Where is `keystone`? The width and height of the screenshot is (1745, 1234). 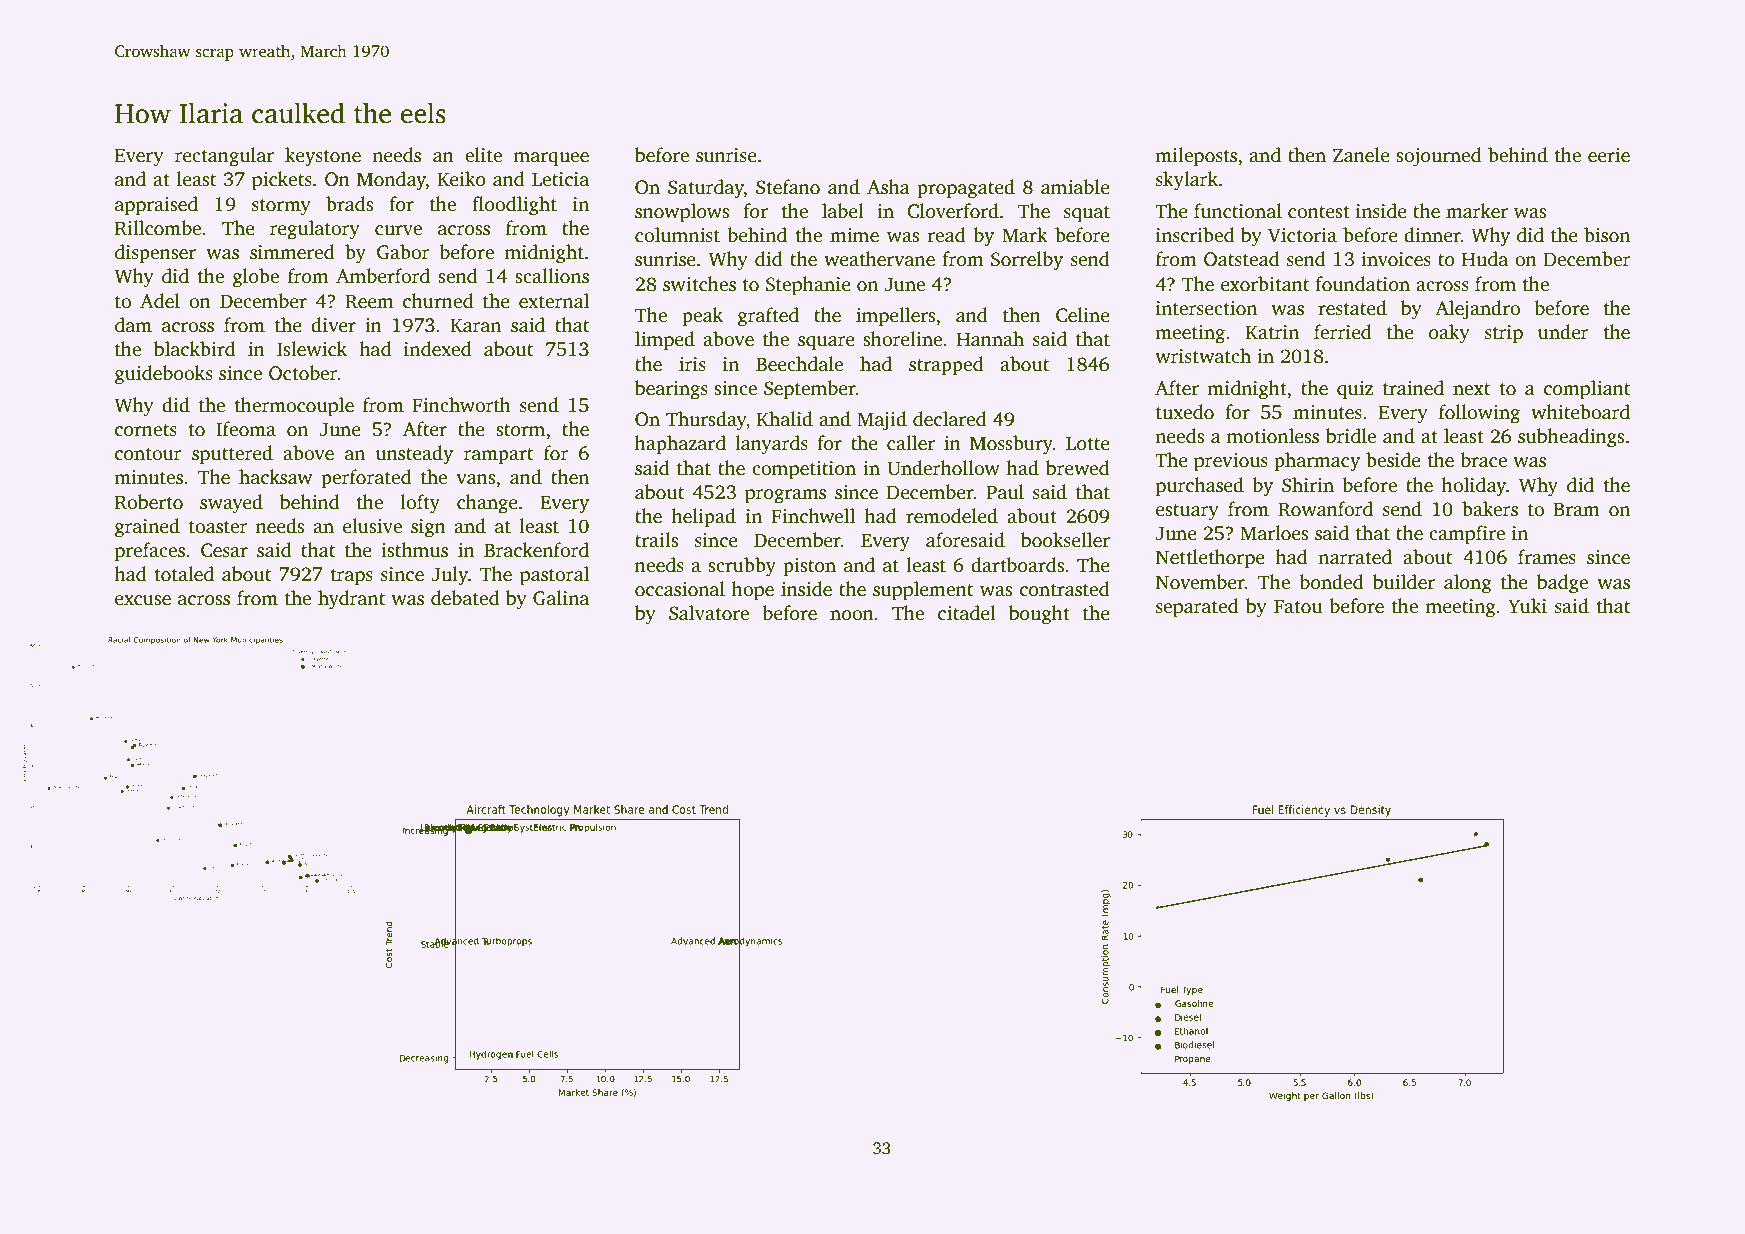 keystone is located at coordinates (323, 157).
